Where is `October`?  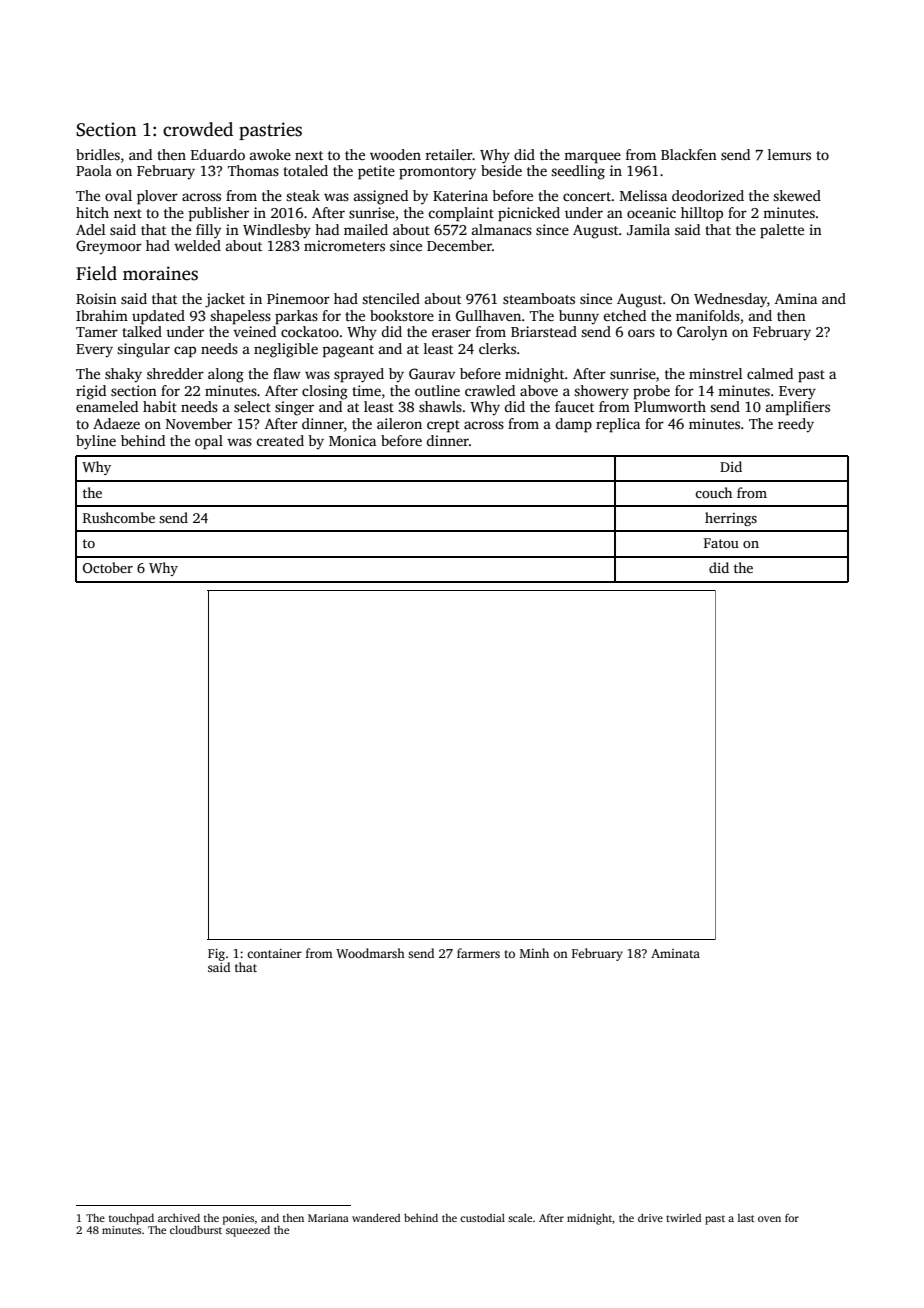 October is located at coordinates (108, 567).
